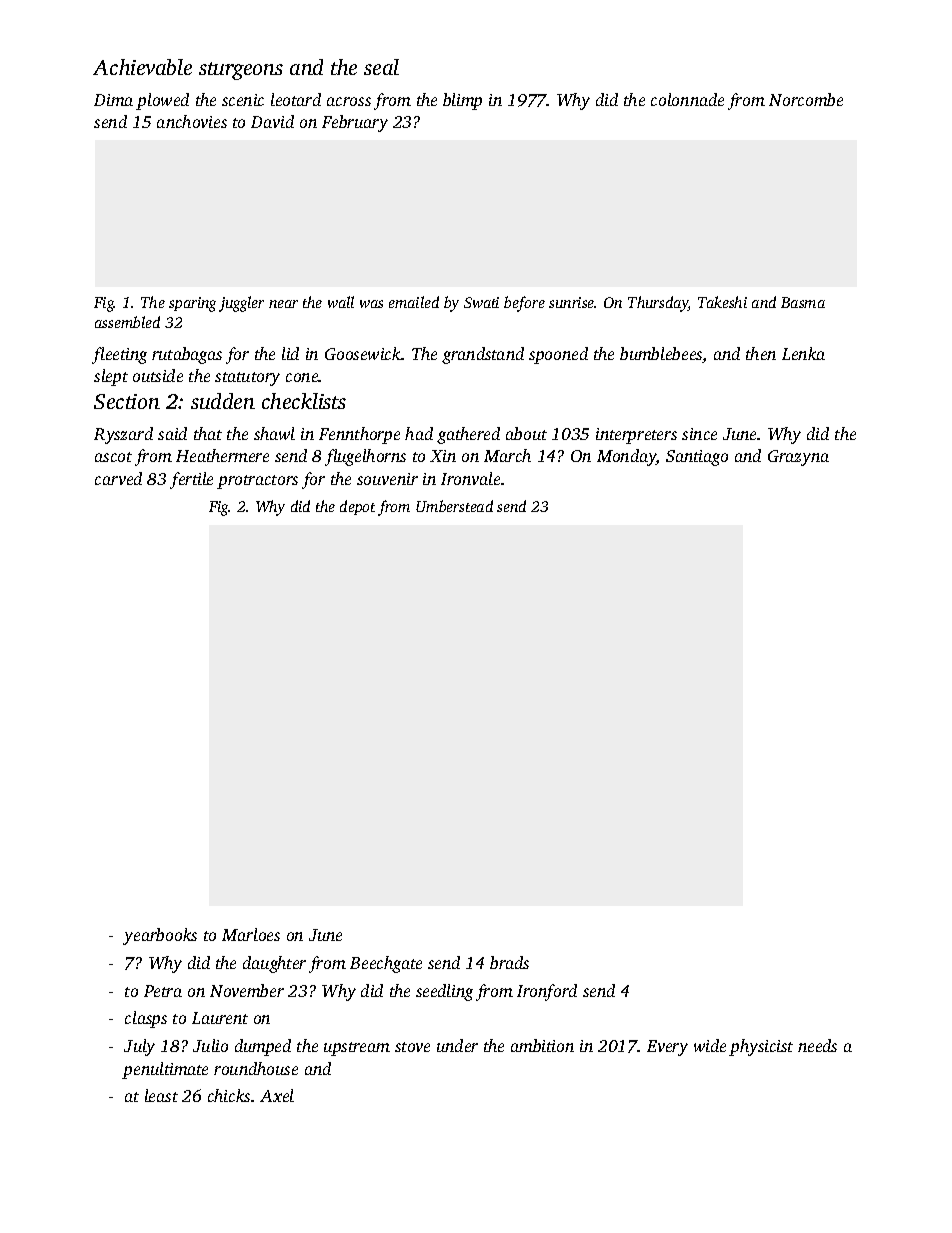  What do you see at coordinates (247, 990) in the document?
I see `November` at bounding box center [247, 990].
